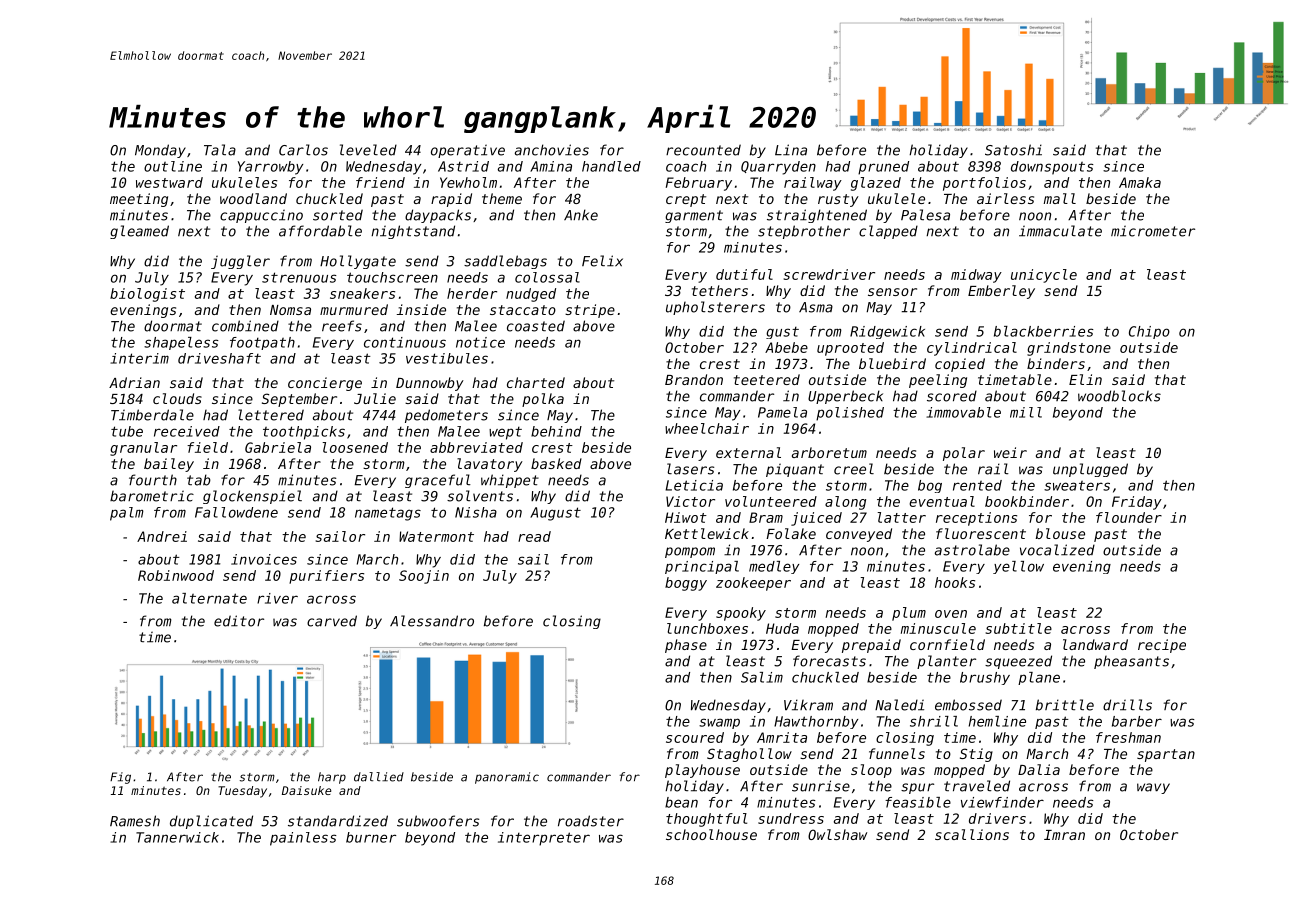 This image has height=924, width=1308. I want to click on coasted, so click(536, 326).
